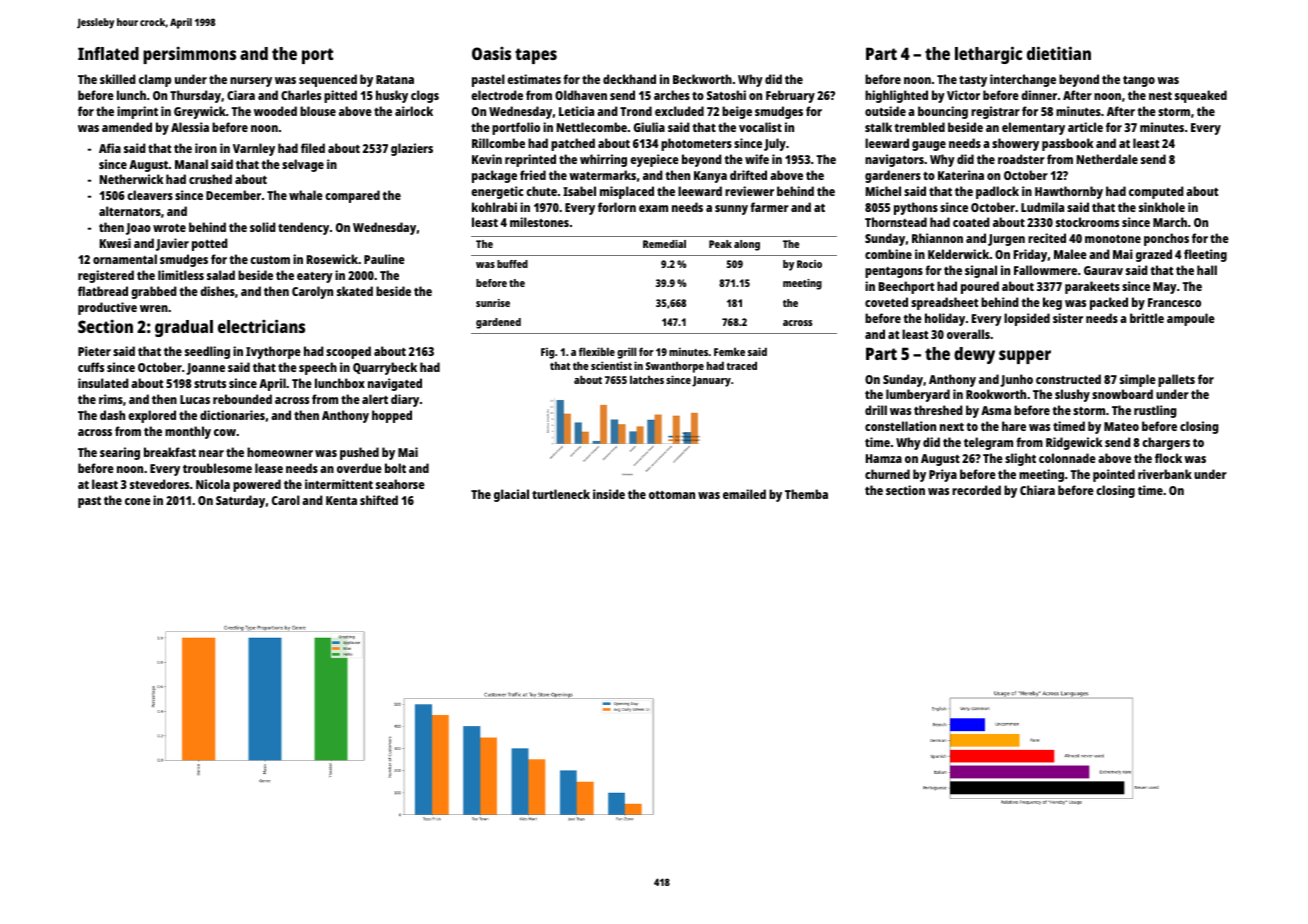 The image size is (1308, 924). Describe the element at coordinates (1059, 53) in the screenshot. I see `dietitian` at that location.
